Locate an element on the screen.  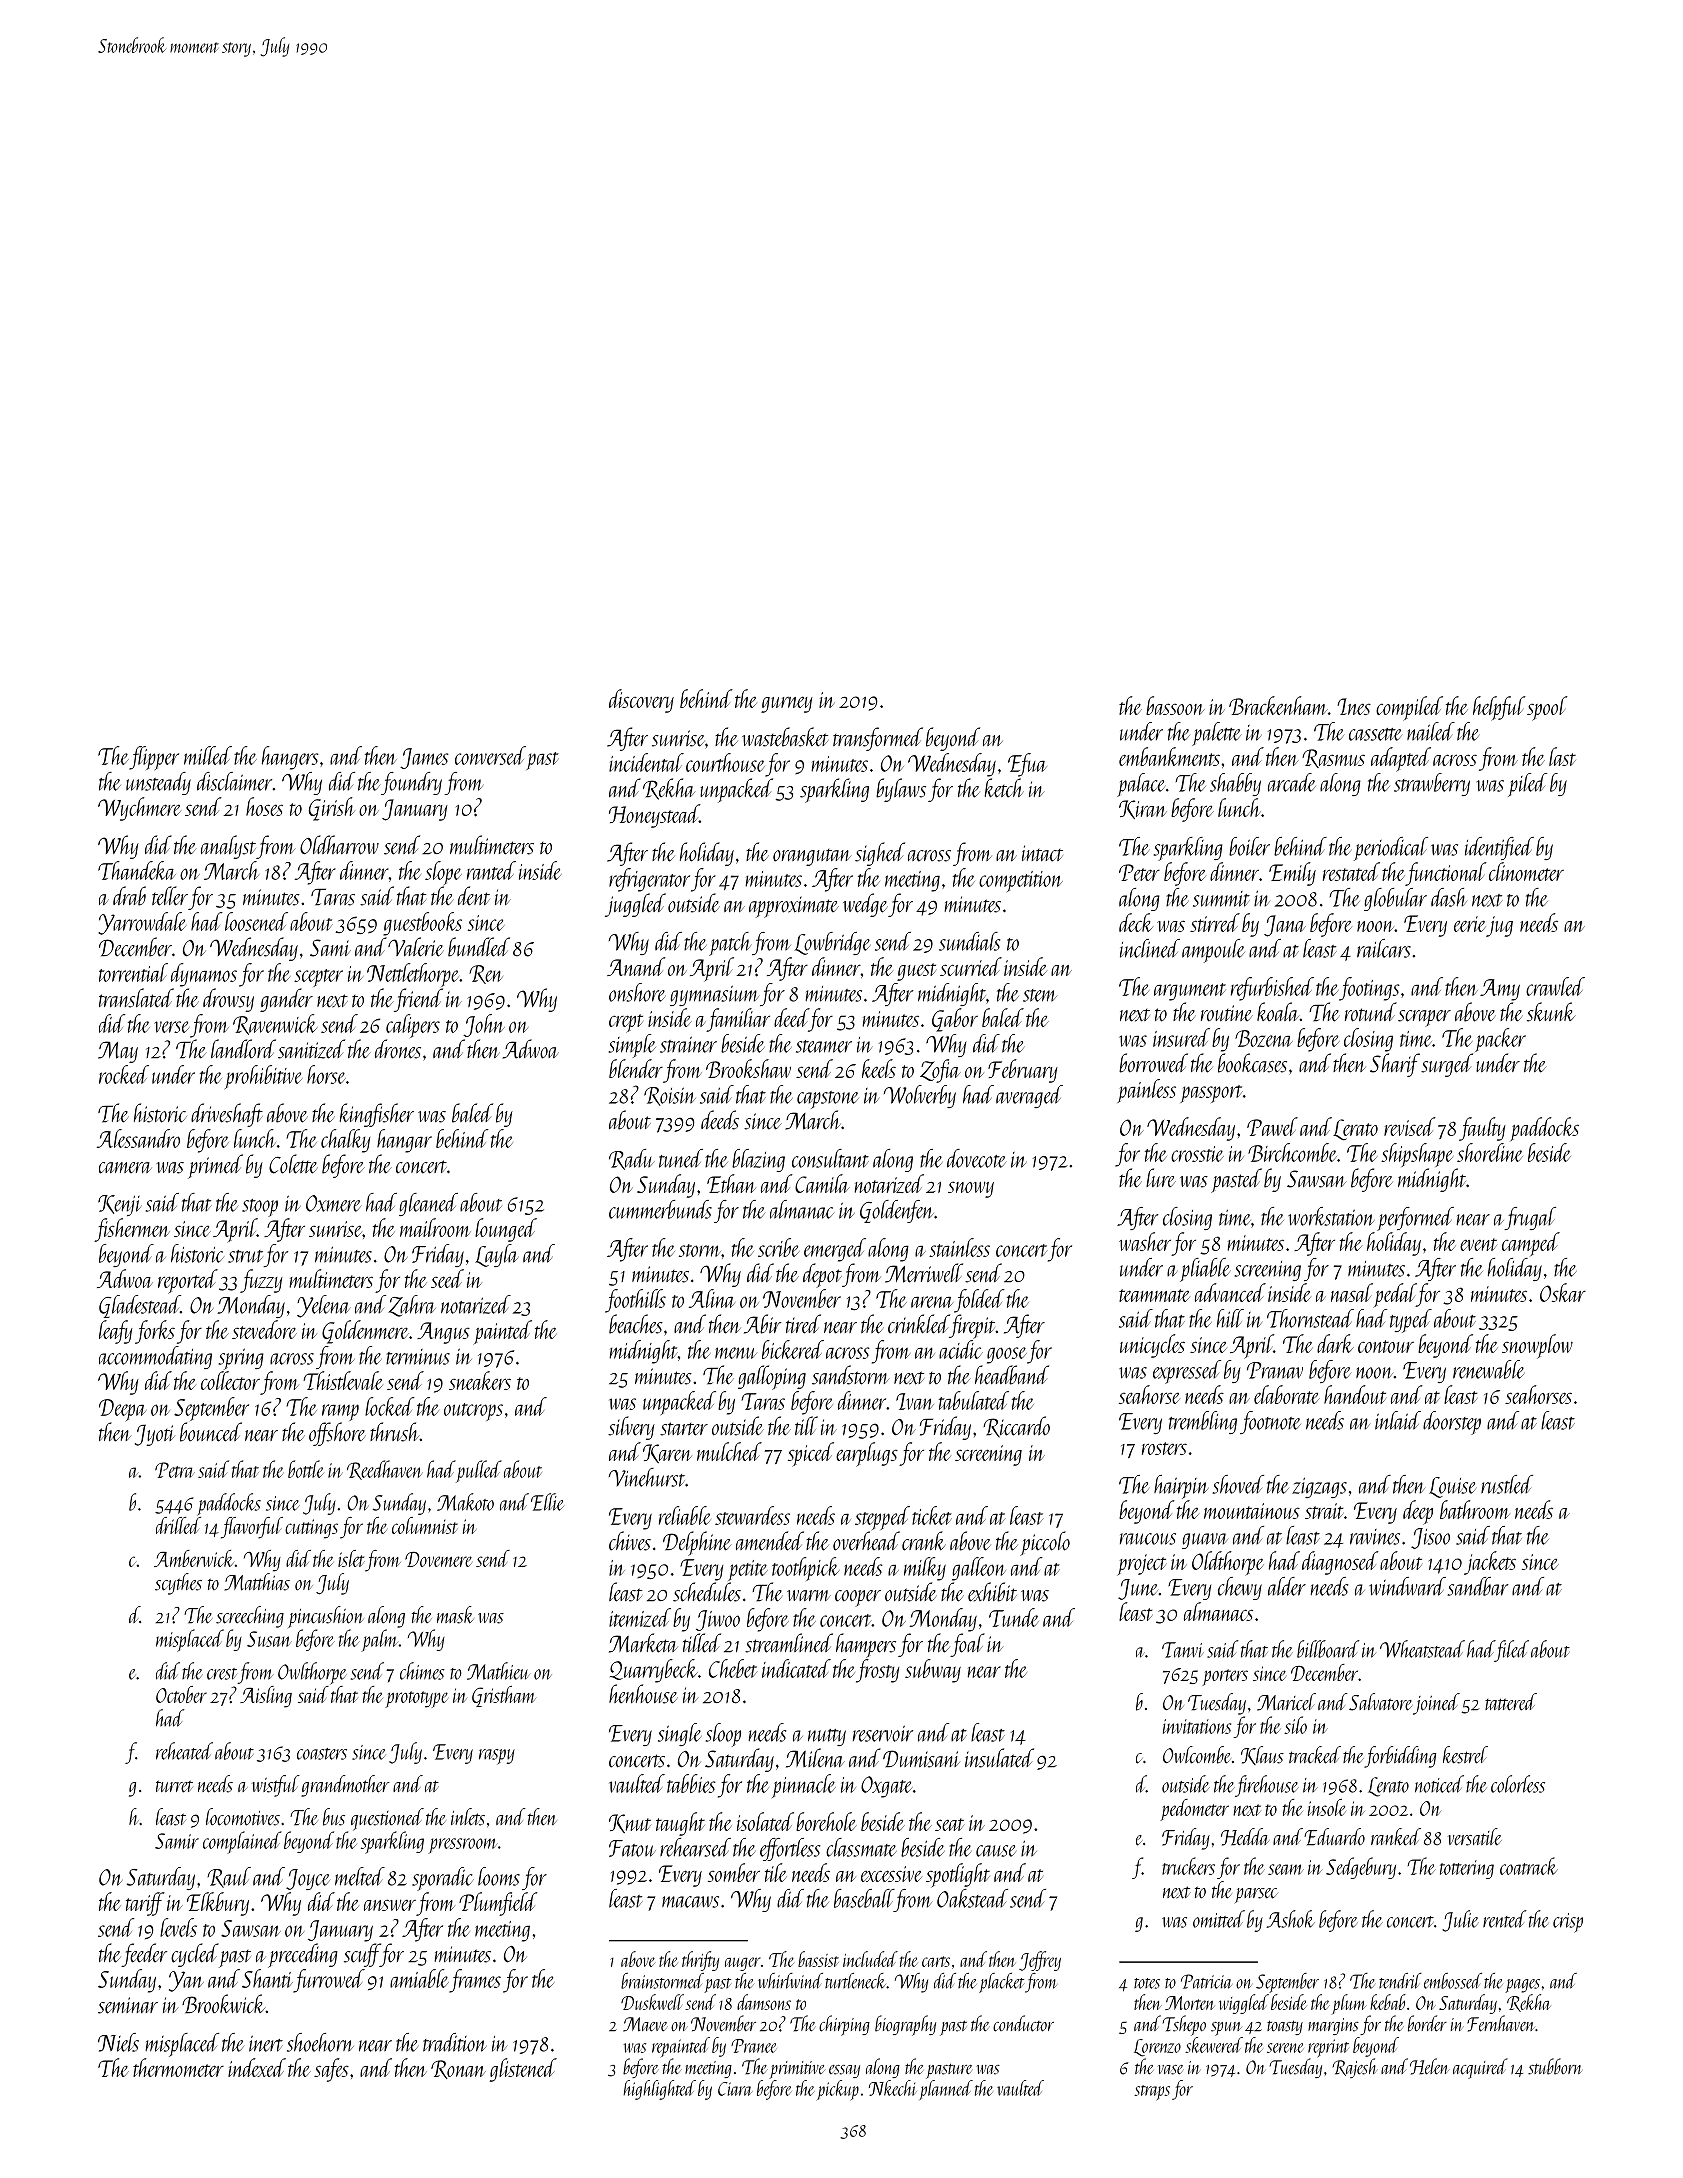
flipper is located at coordinates (154, 758).
